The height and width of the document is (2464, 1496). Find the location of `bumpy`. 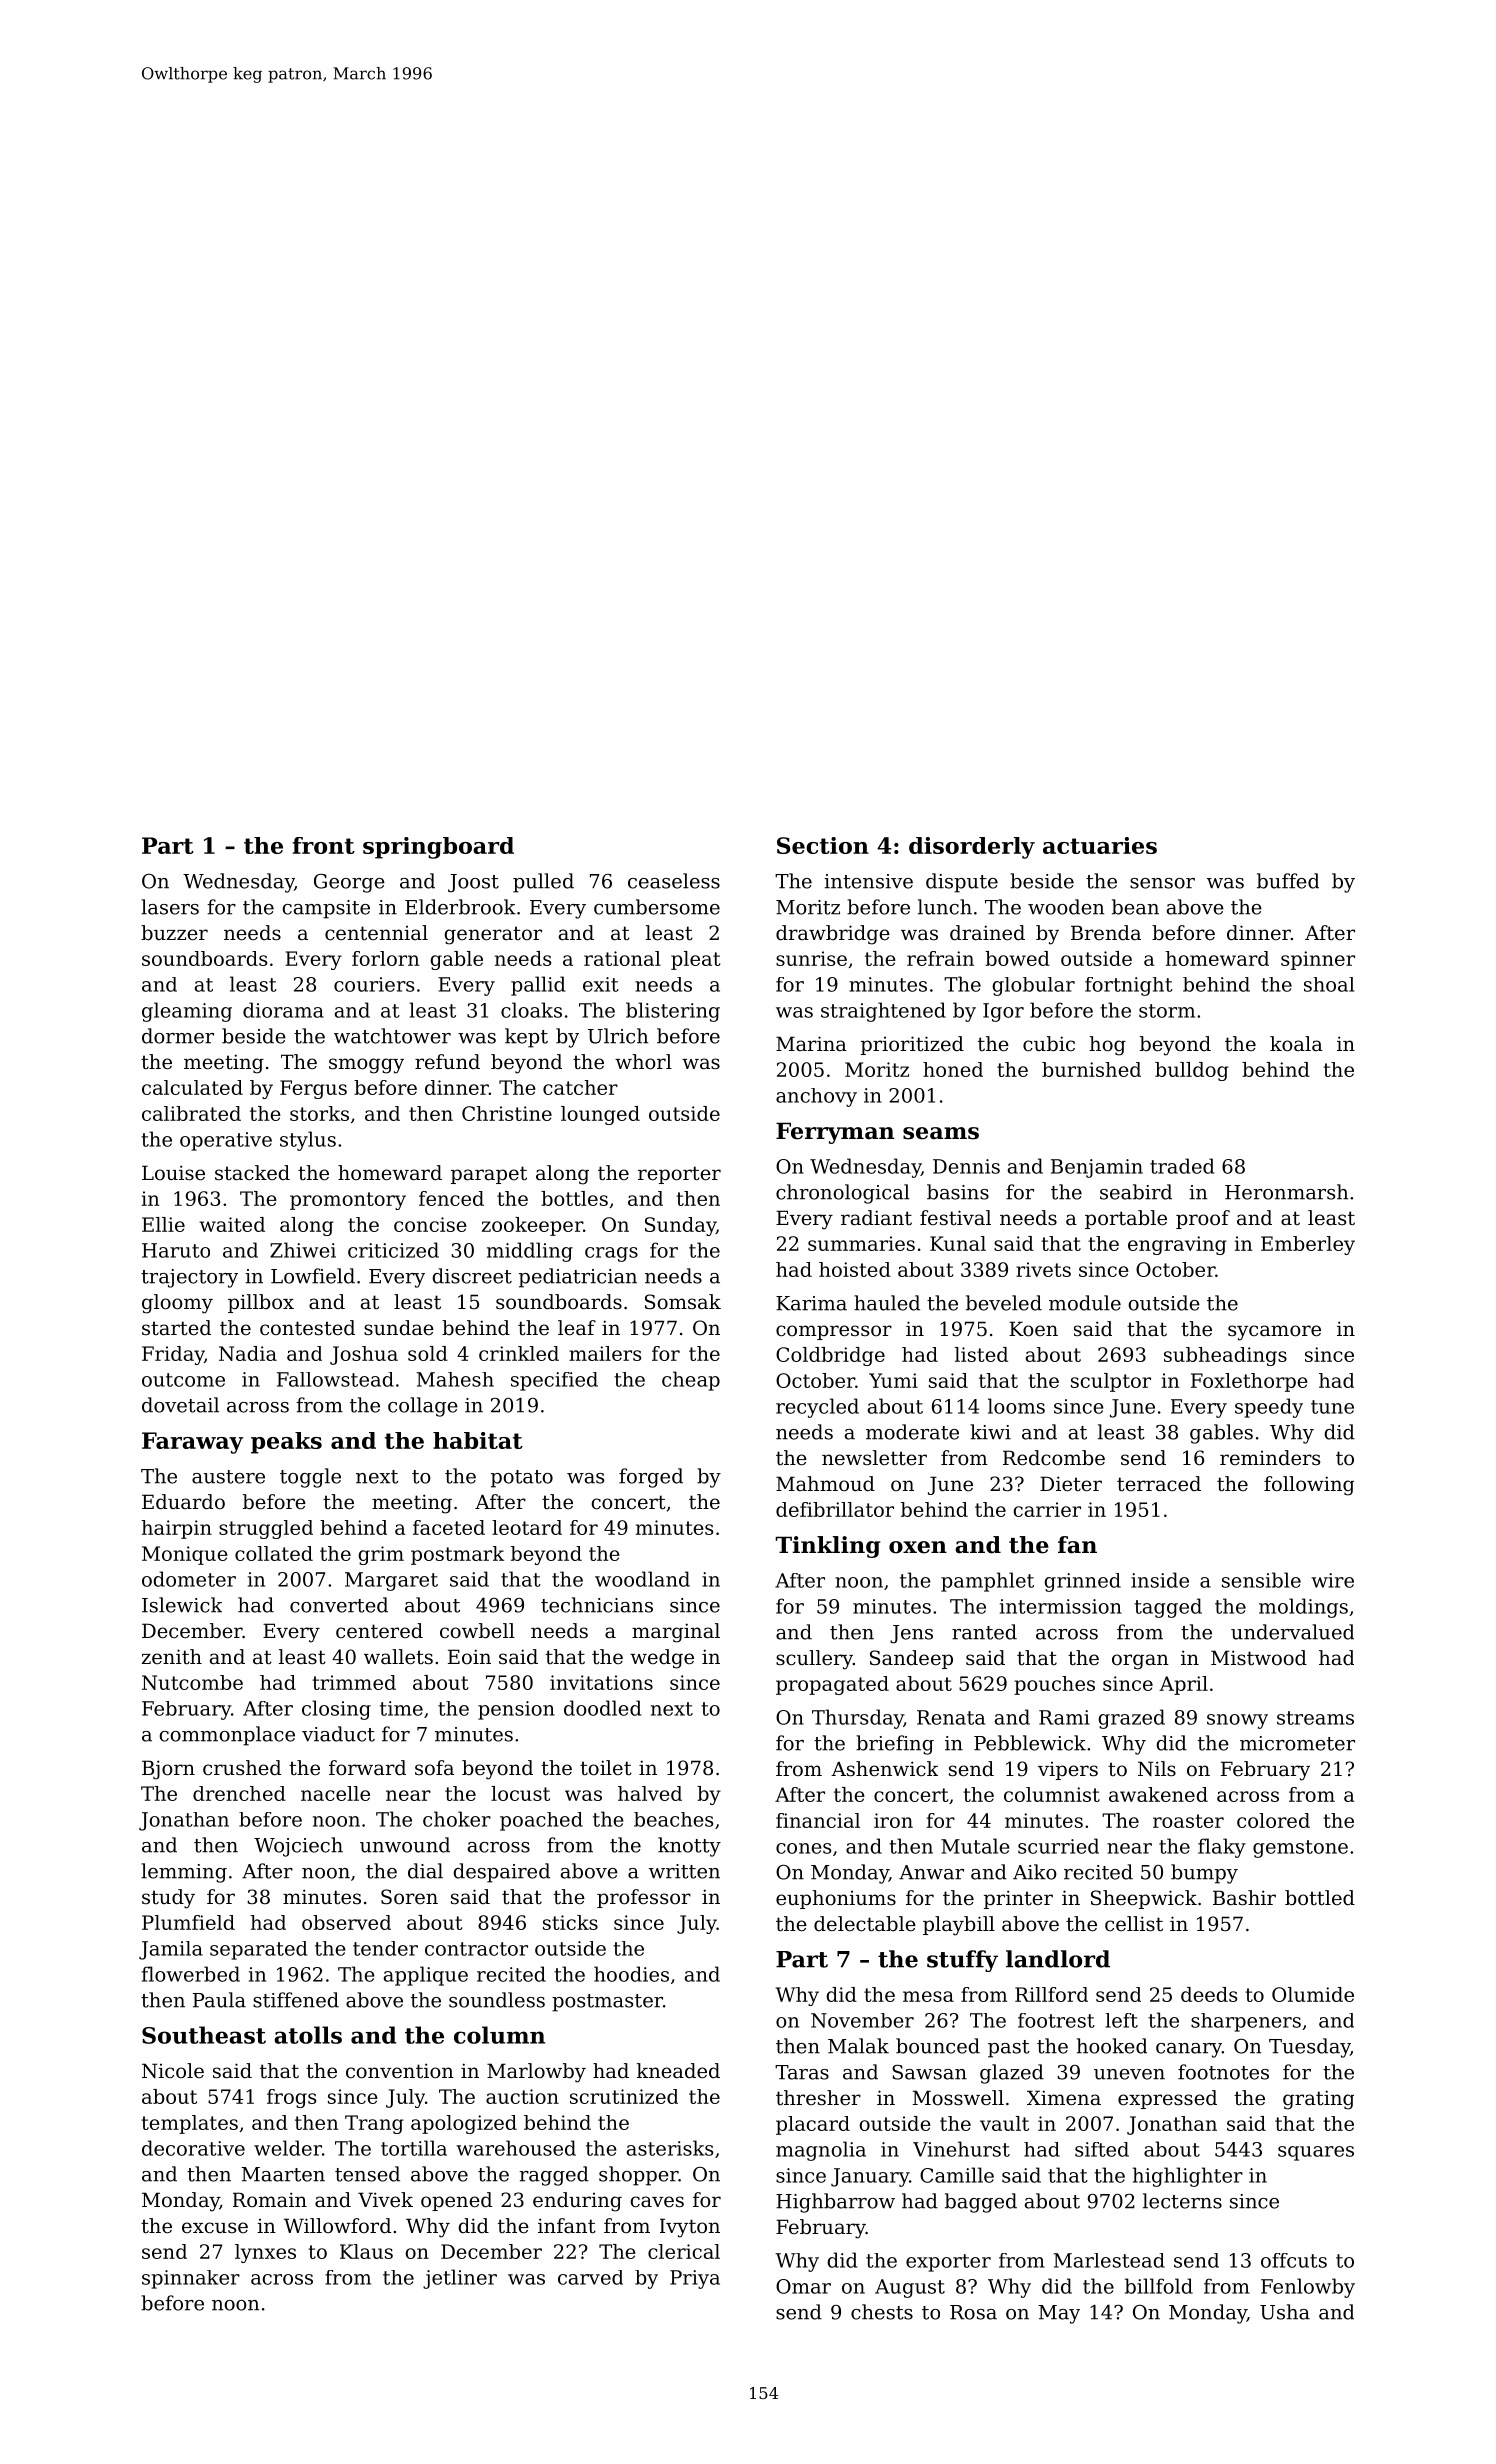

bumpy is located at coordinates (1204, 1874).
